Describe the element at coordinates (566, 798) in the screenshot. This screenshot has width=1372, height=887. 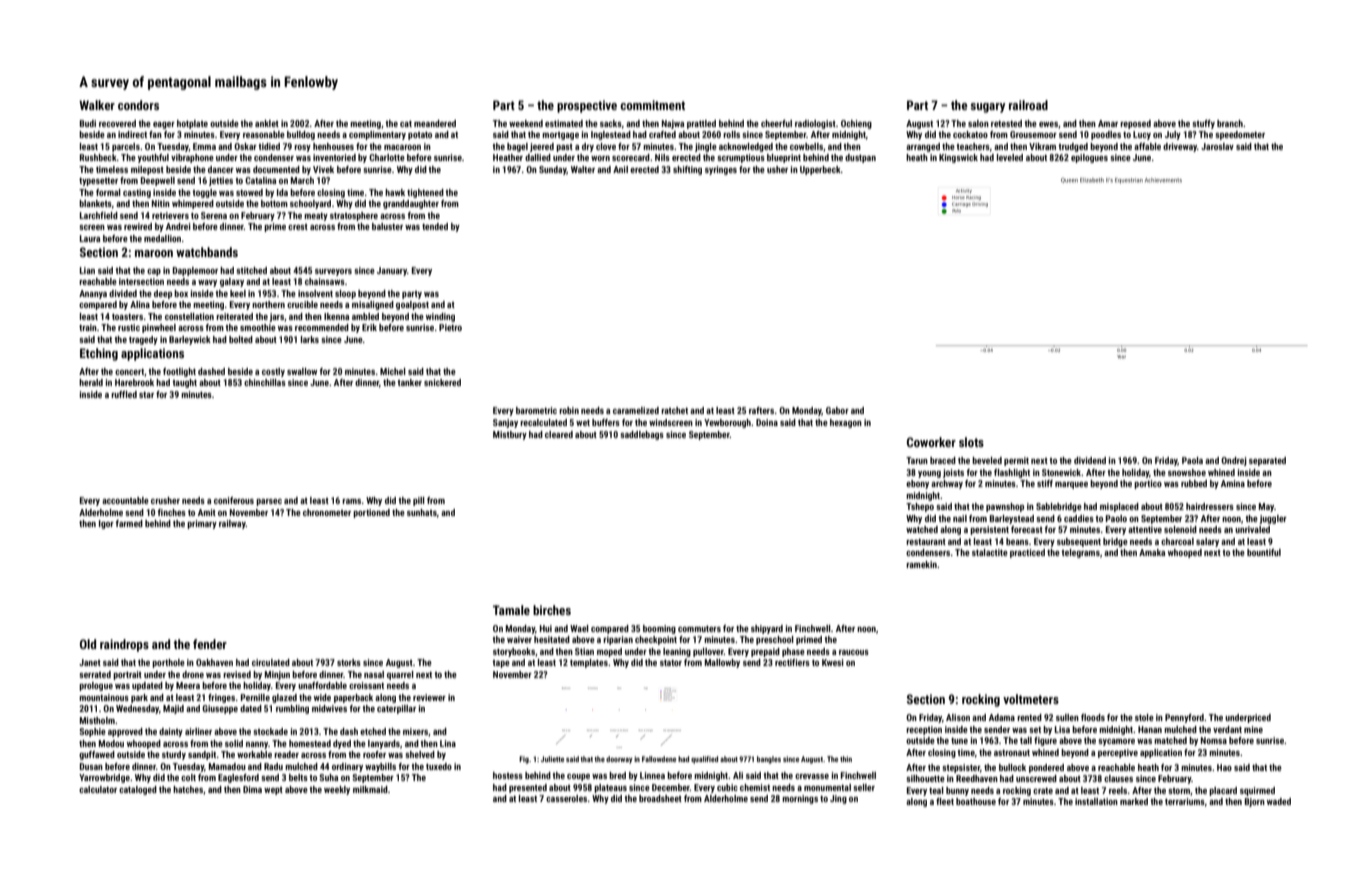
I see `casseroles` at that location.
